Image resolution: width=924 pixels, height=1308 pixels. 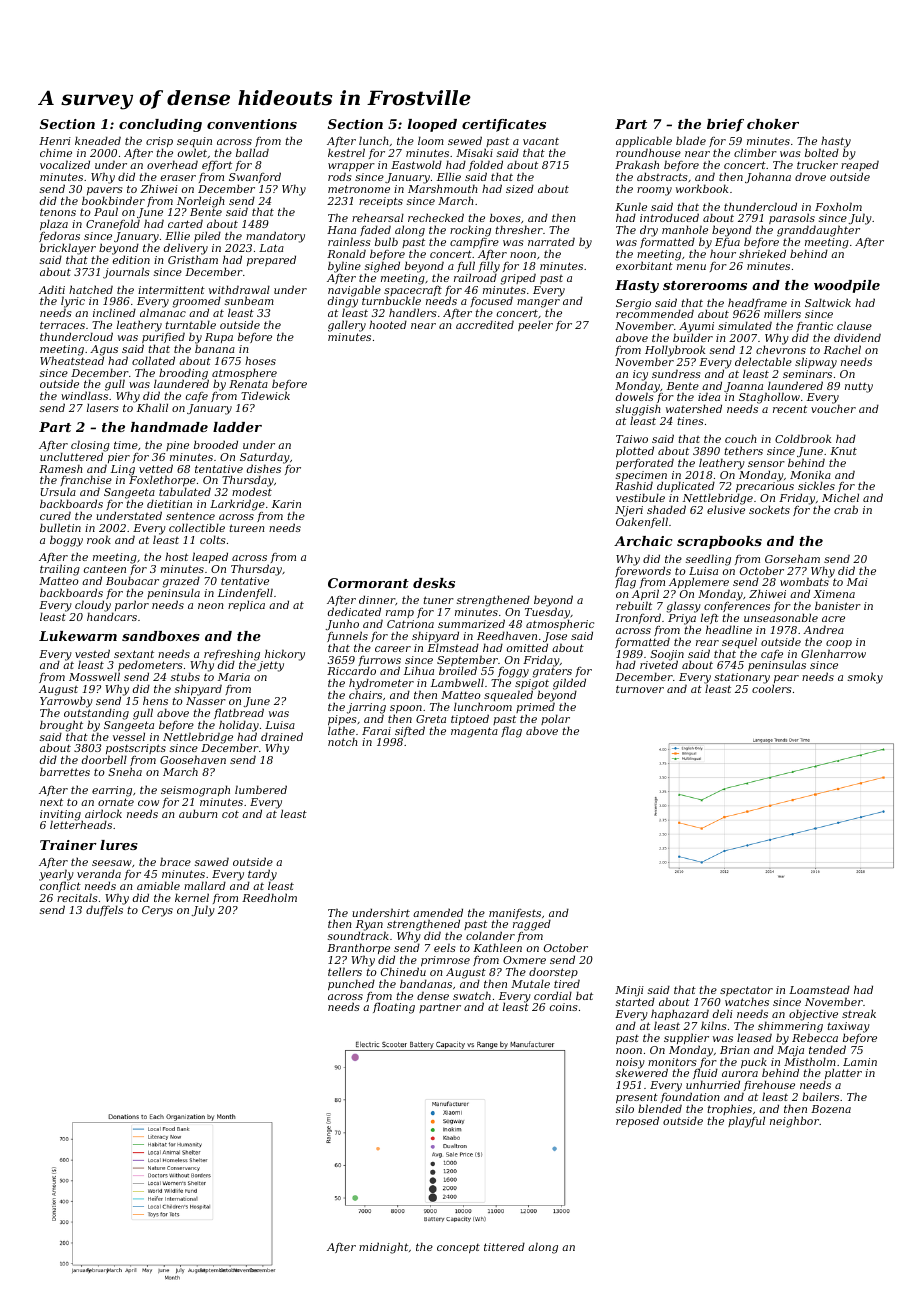 What do you see at coordinates (707, 643) in the page?
I see `rear` at bounding box center [707, 643].
